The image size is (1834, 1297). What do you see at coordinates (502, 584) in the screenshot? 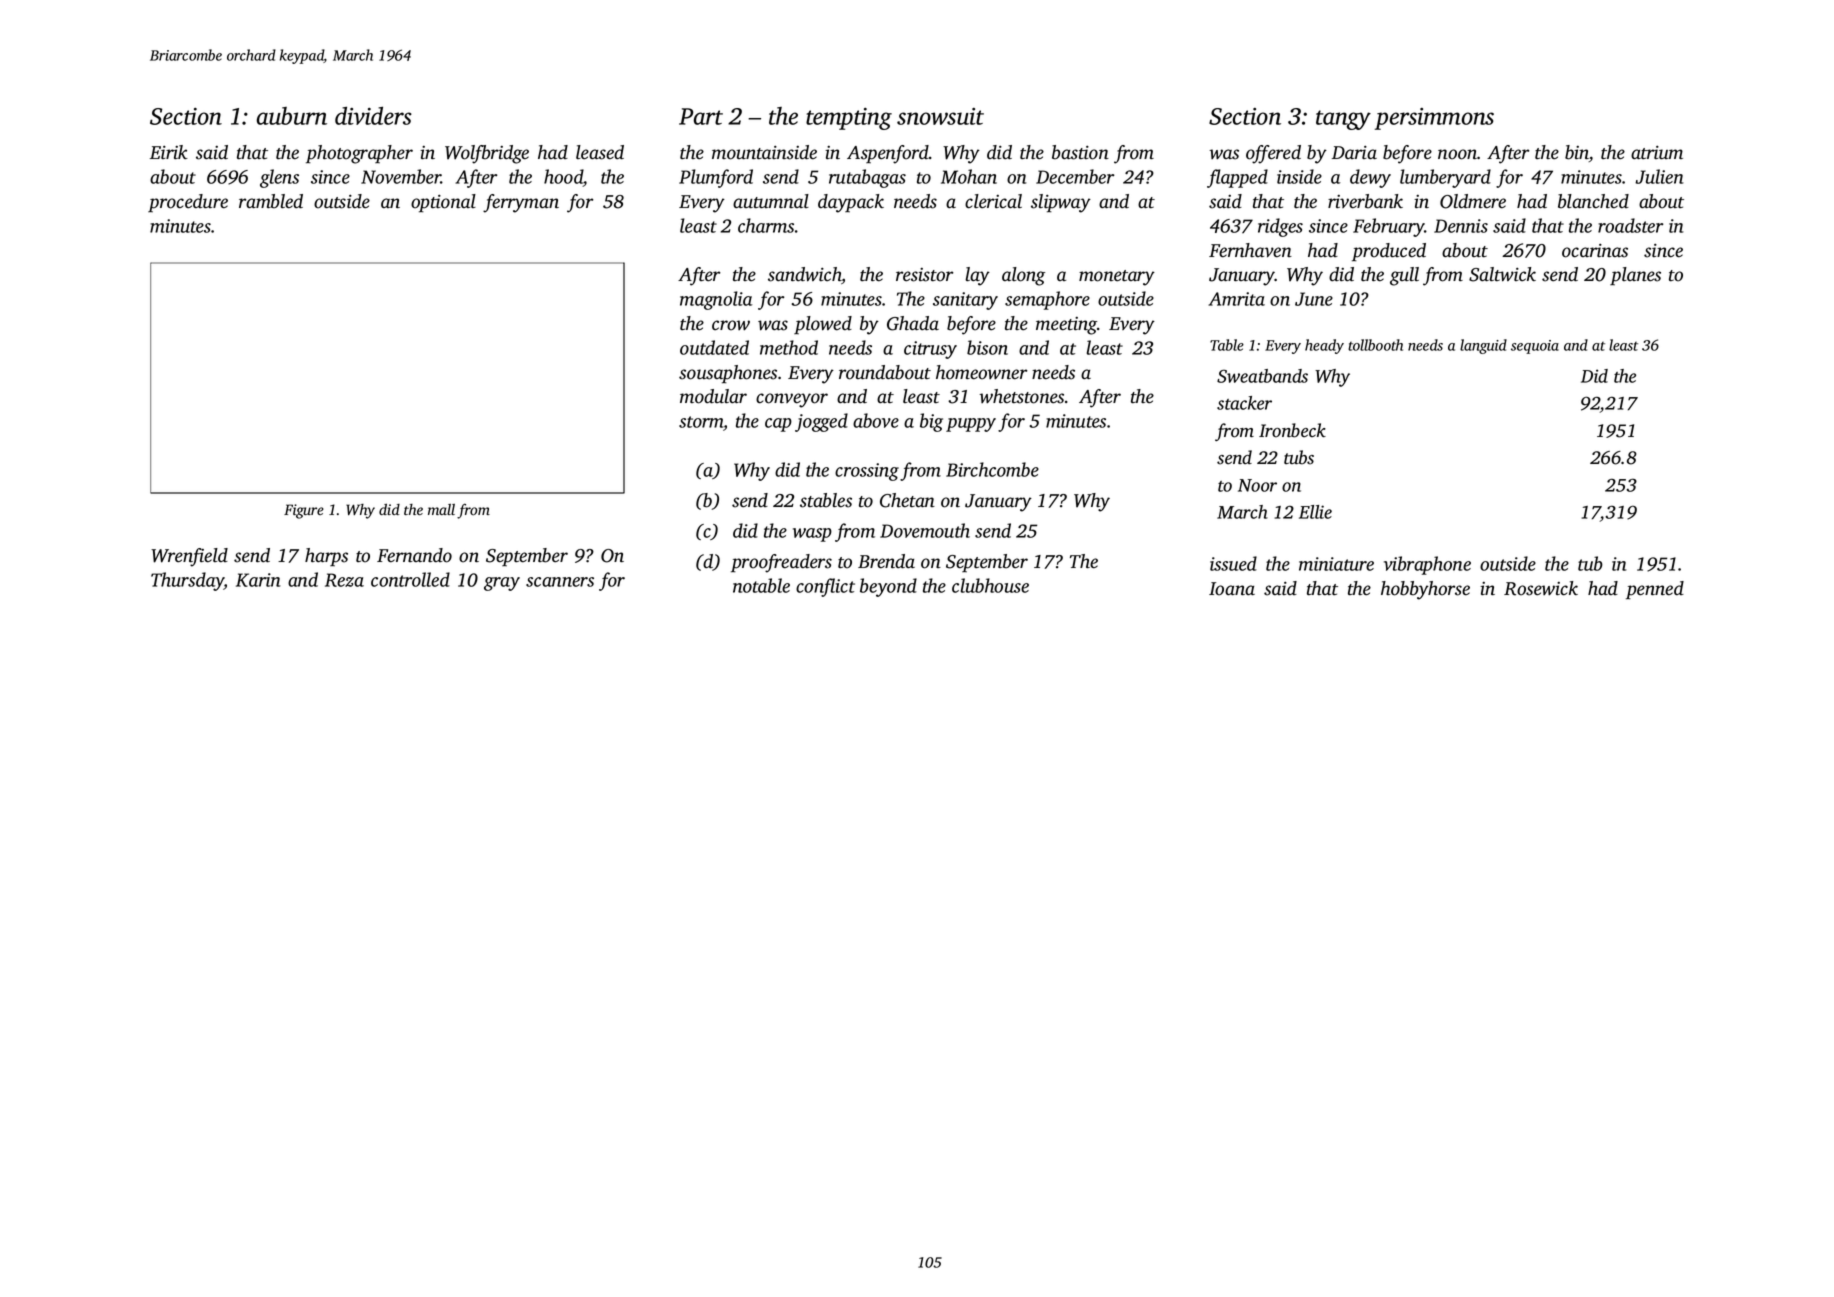
I see `gray` at bounding box center [502, 584].
